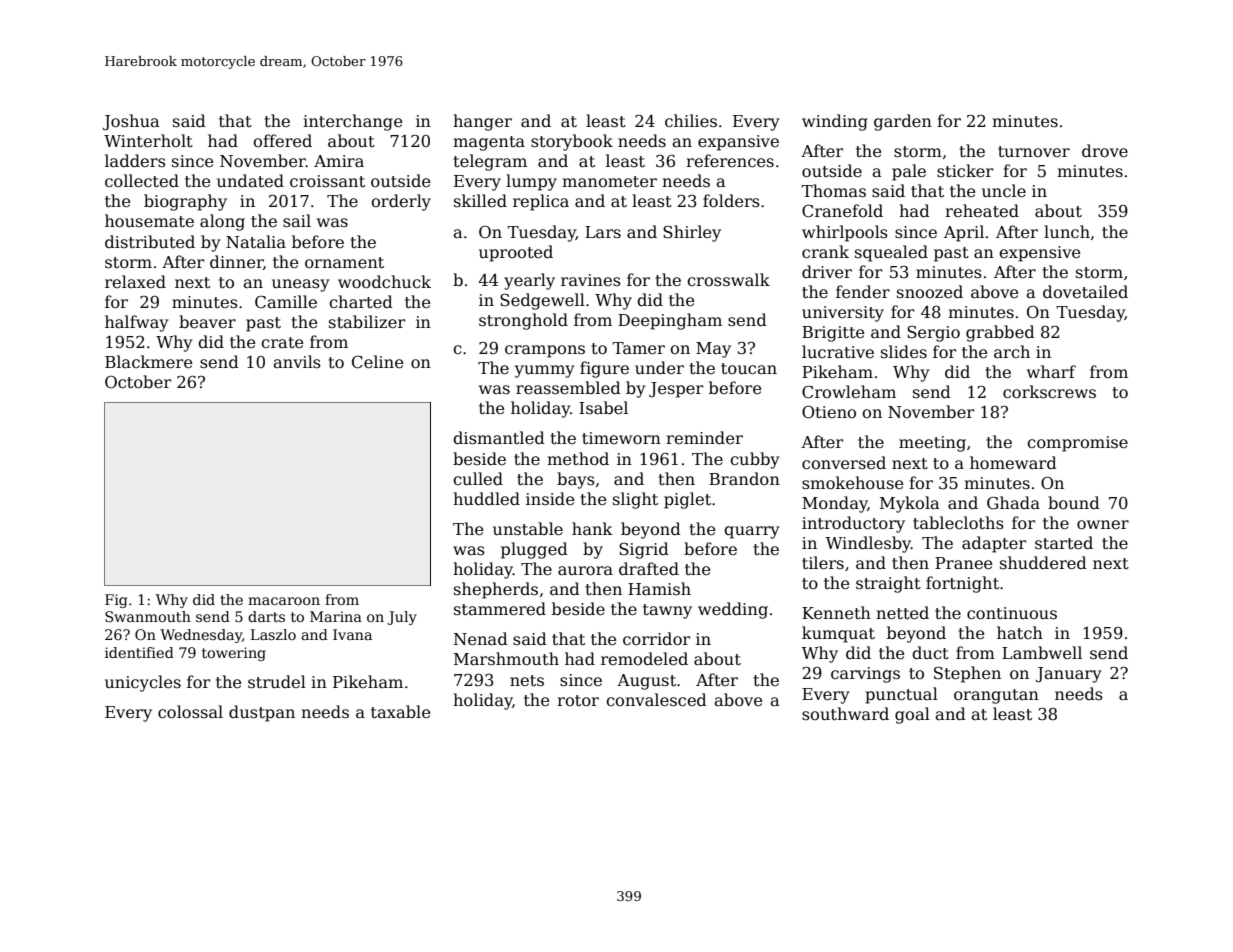  Describe the element at coordinates (496, 590) in the document. I see `shepherds` at that location.
